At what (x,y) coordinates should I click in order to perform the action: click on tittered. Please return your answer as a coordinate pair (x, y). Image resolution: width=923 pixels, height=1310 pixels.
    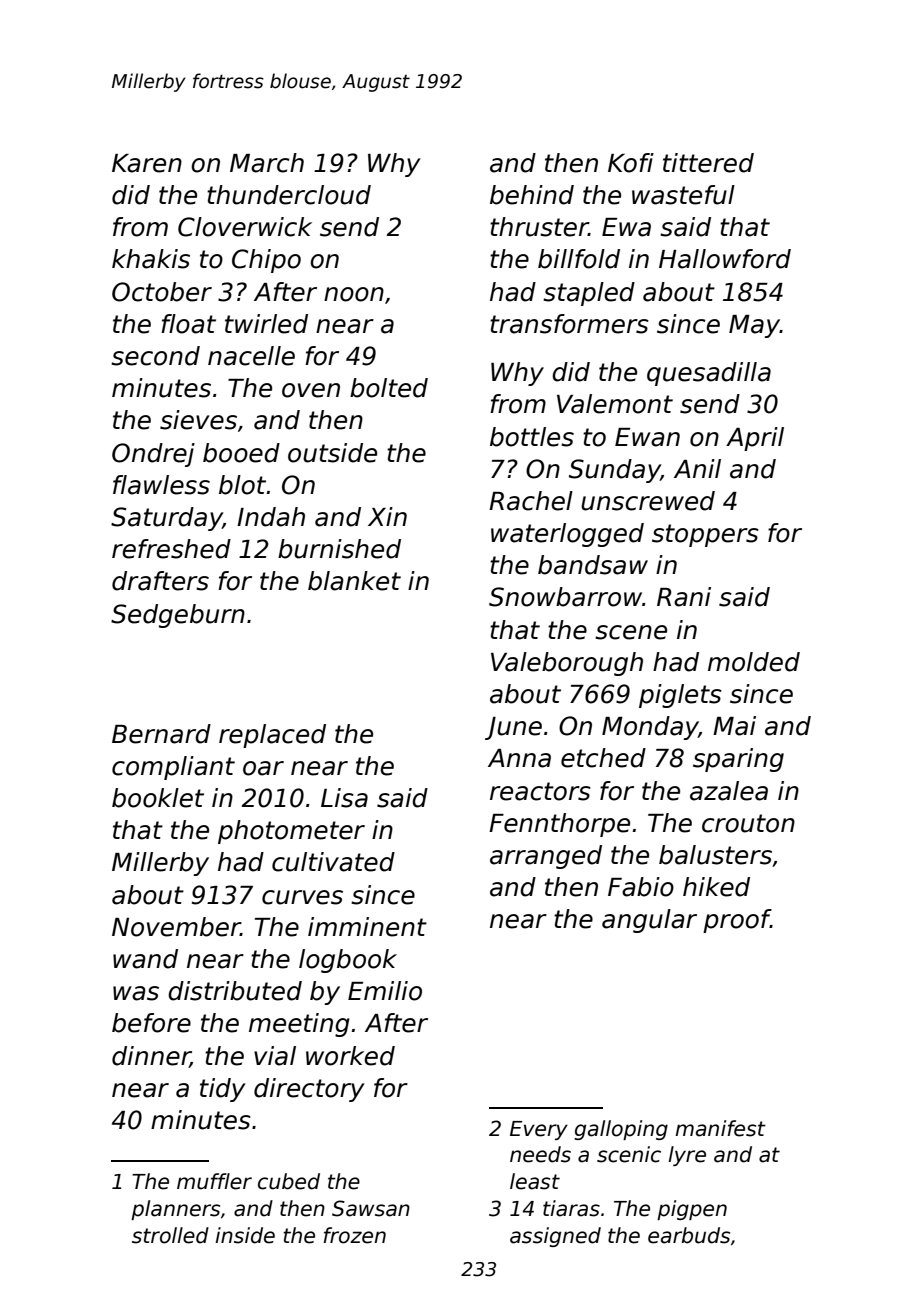
    Looking at the image, I should click on (708, 163).
